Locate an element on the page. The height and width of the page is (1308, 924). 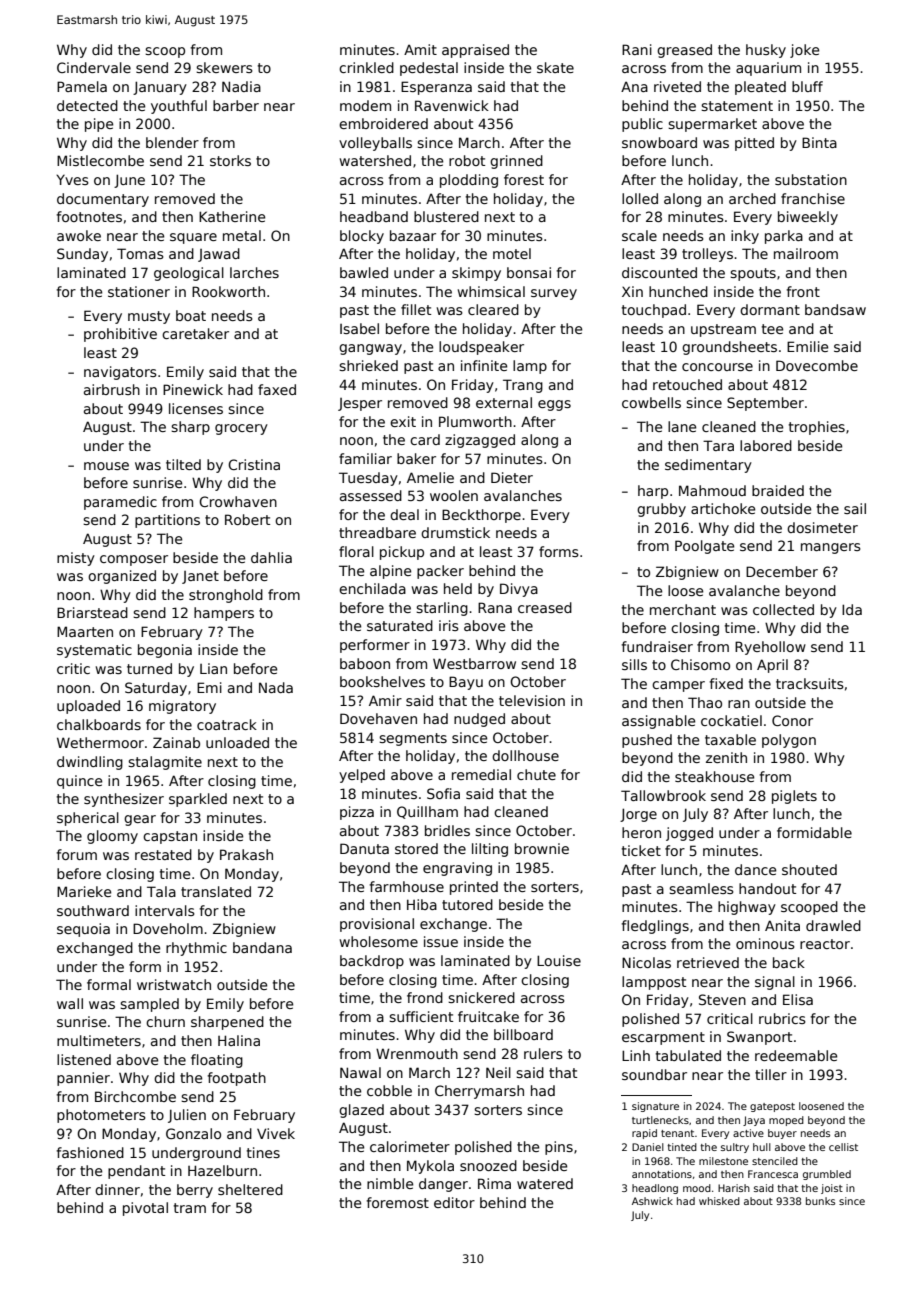
dinner is located at coordinates (117, 1189).
